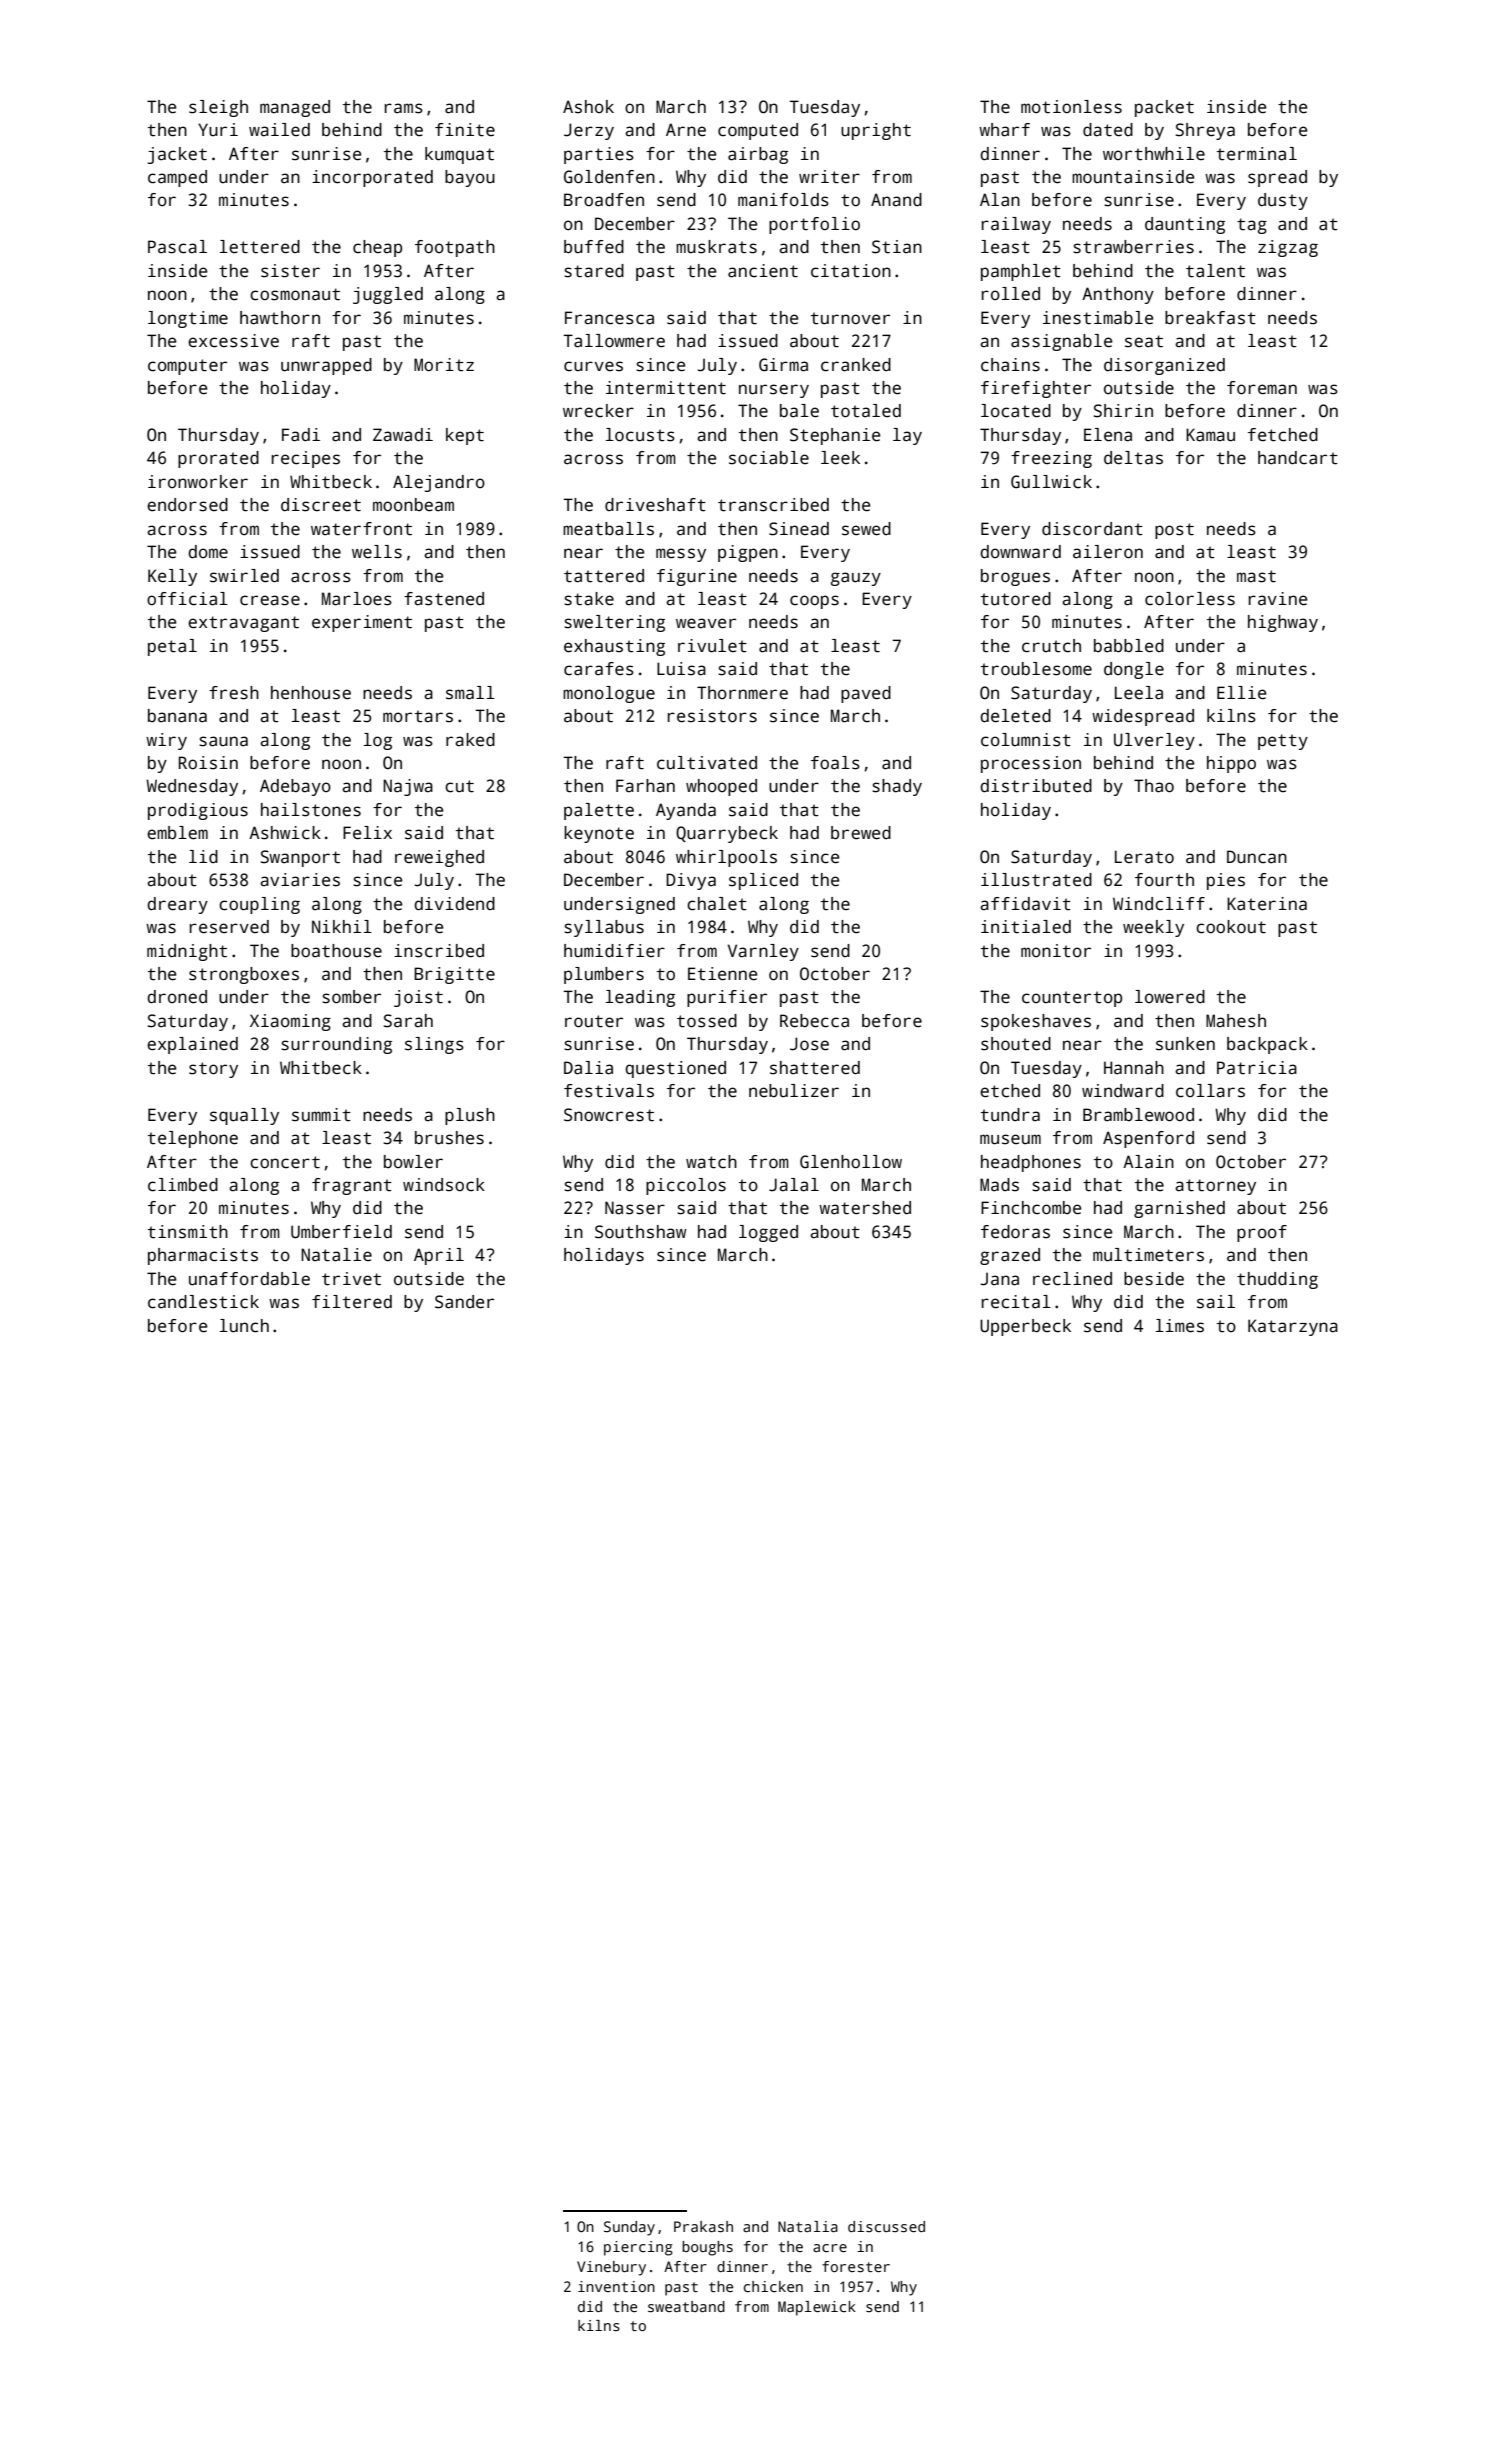  What do you see at coordinates (861, 833) in the screenshot?
I see `brewed` at bounding box center [861, 833].
